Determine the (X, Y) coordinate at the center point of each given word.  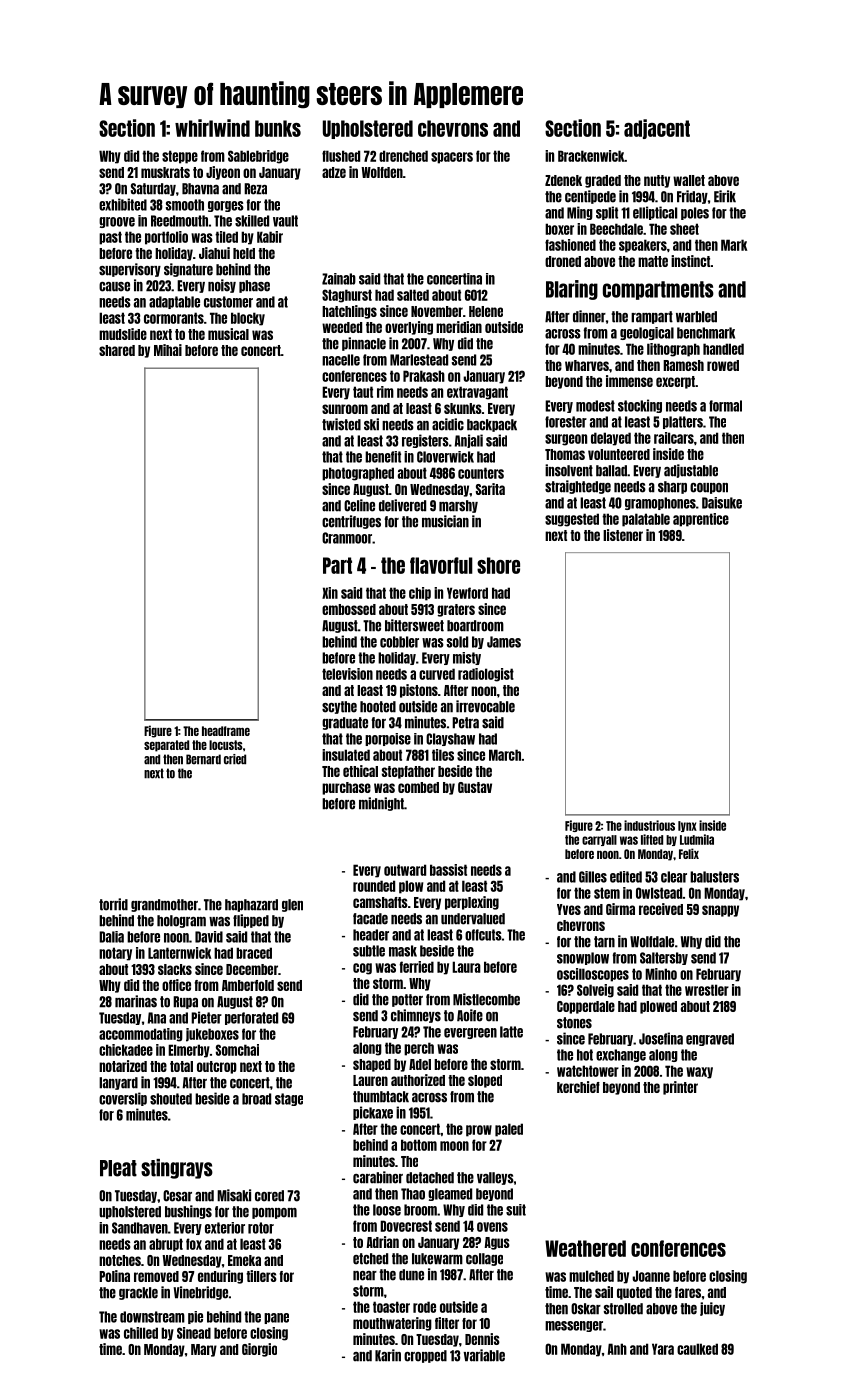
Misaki (234, 1195)
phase (254, 286)
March (505, 755)
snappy (720, 911)
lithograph (673, 350)
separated (166, 746)
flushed (341, 156)
